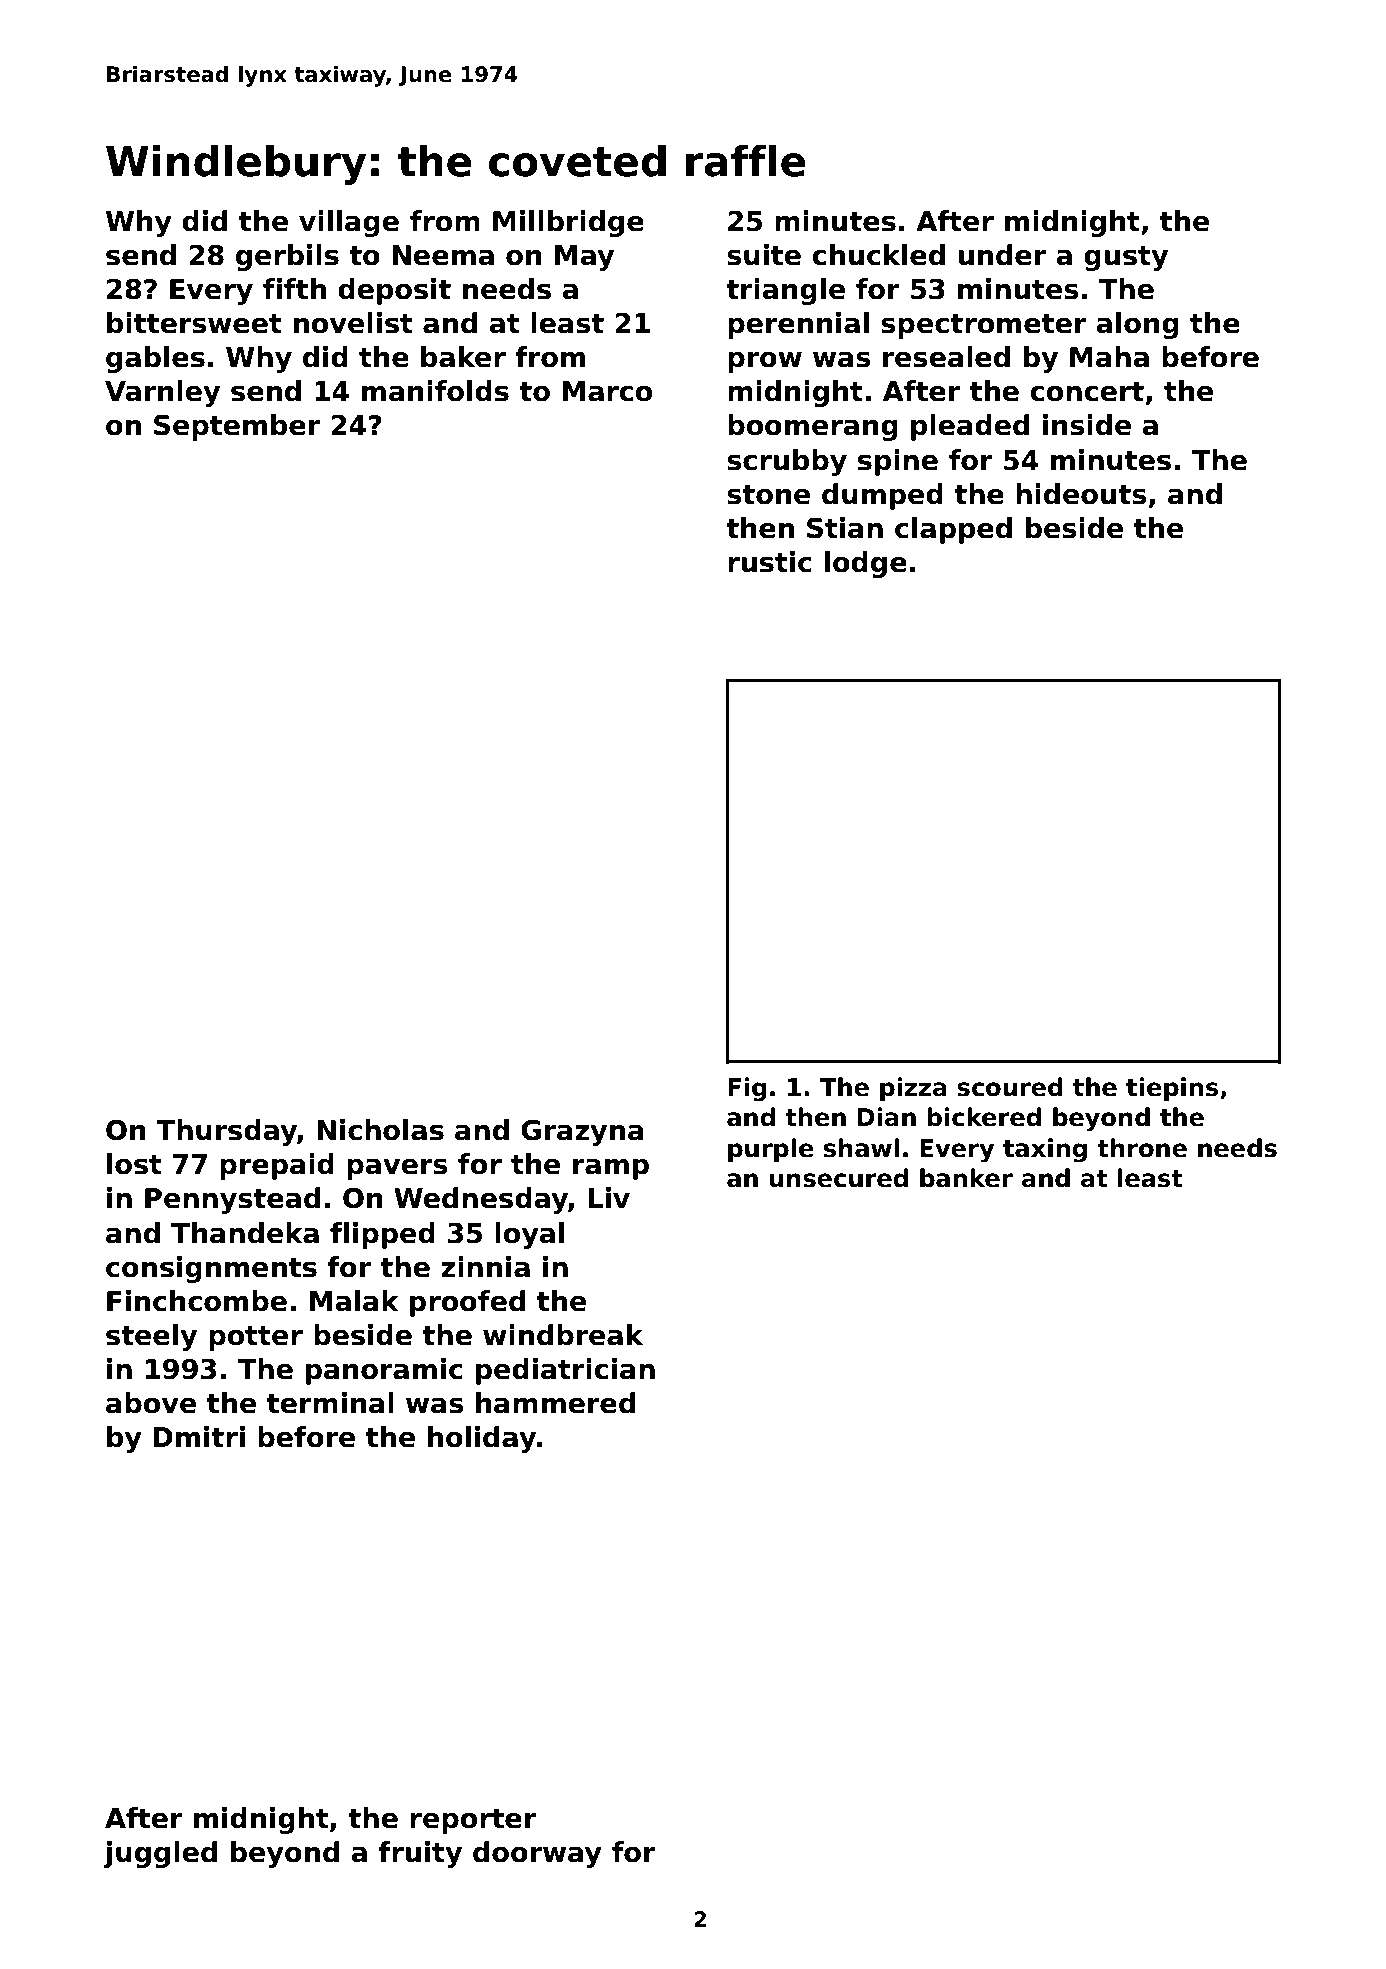 This screenshot has width=1386, height=1969. I want to click on doorway, so click(537, 1854).
